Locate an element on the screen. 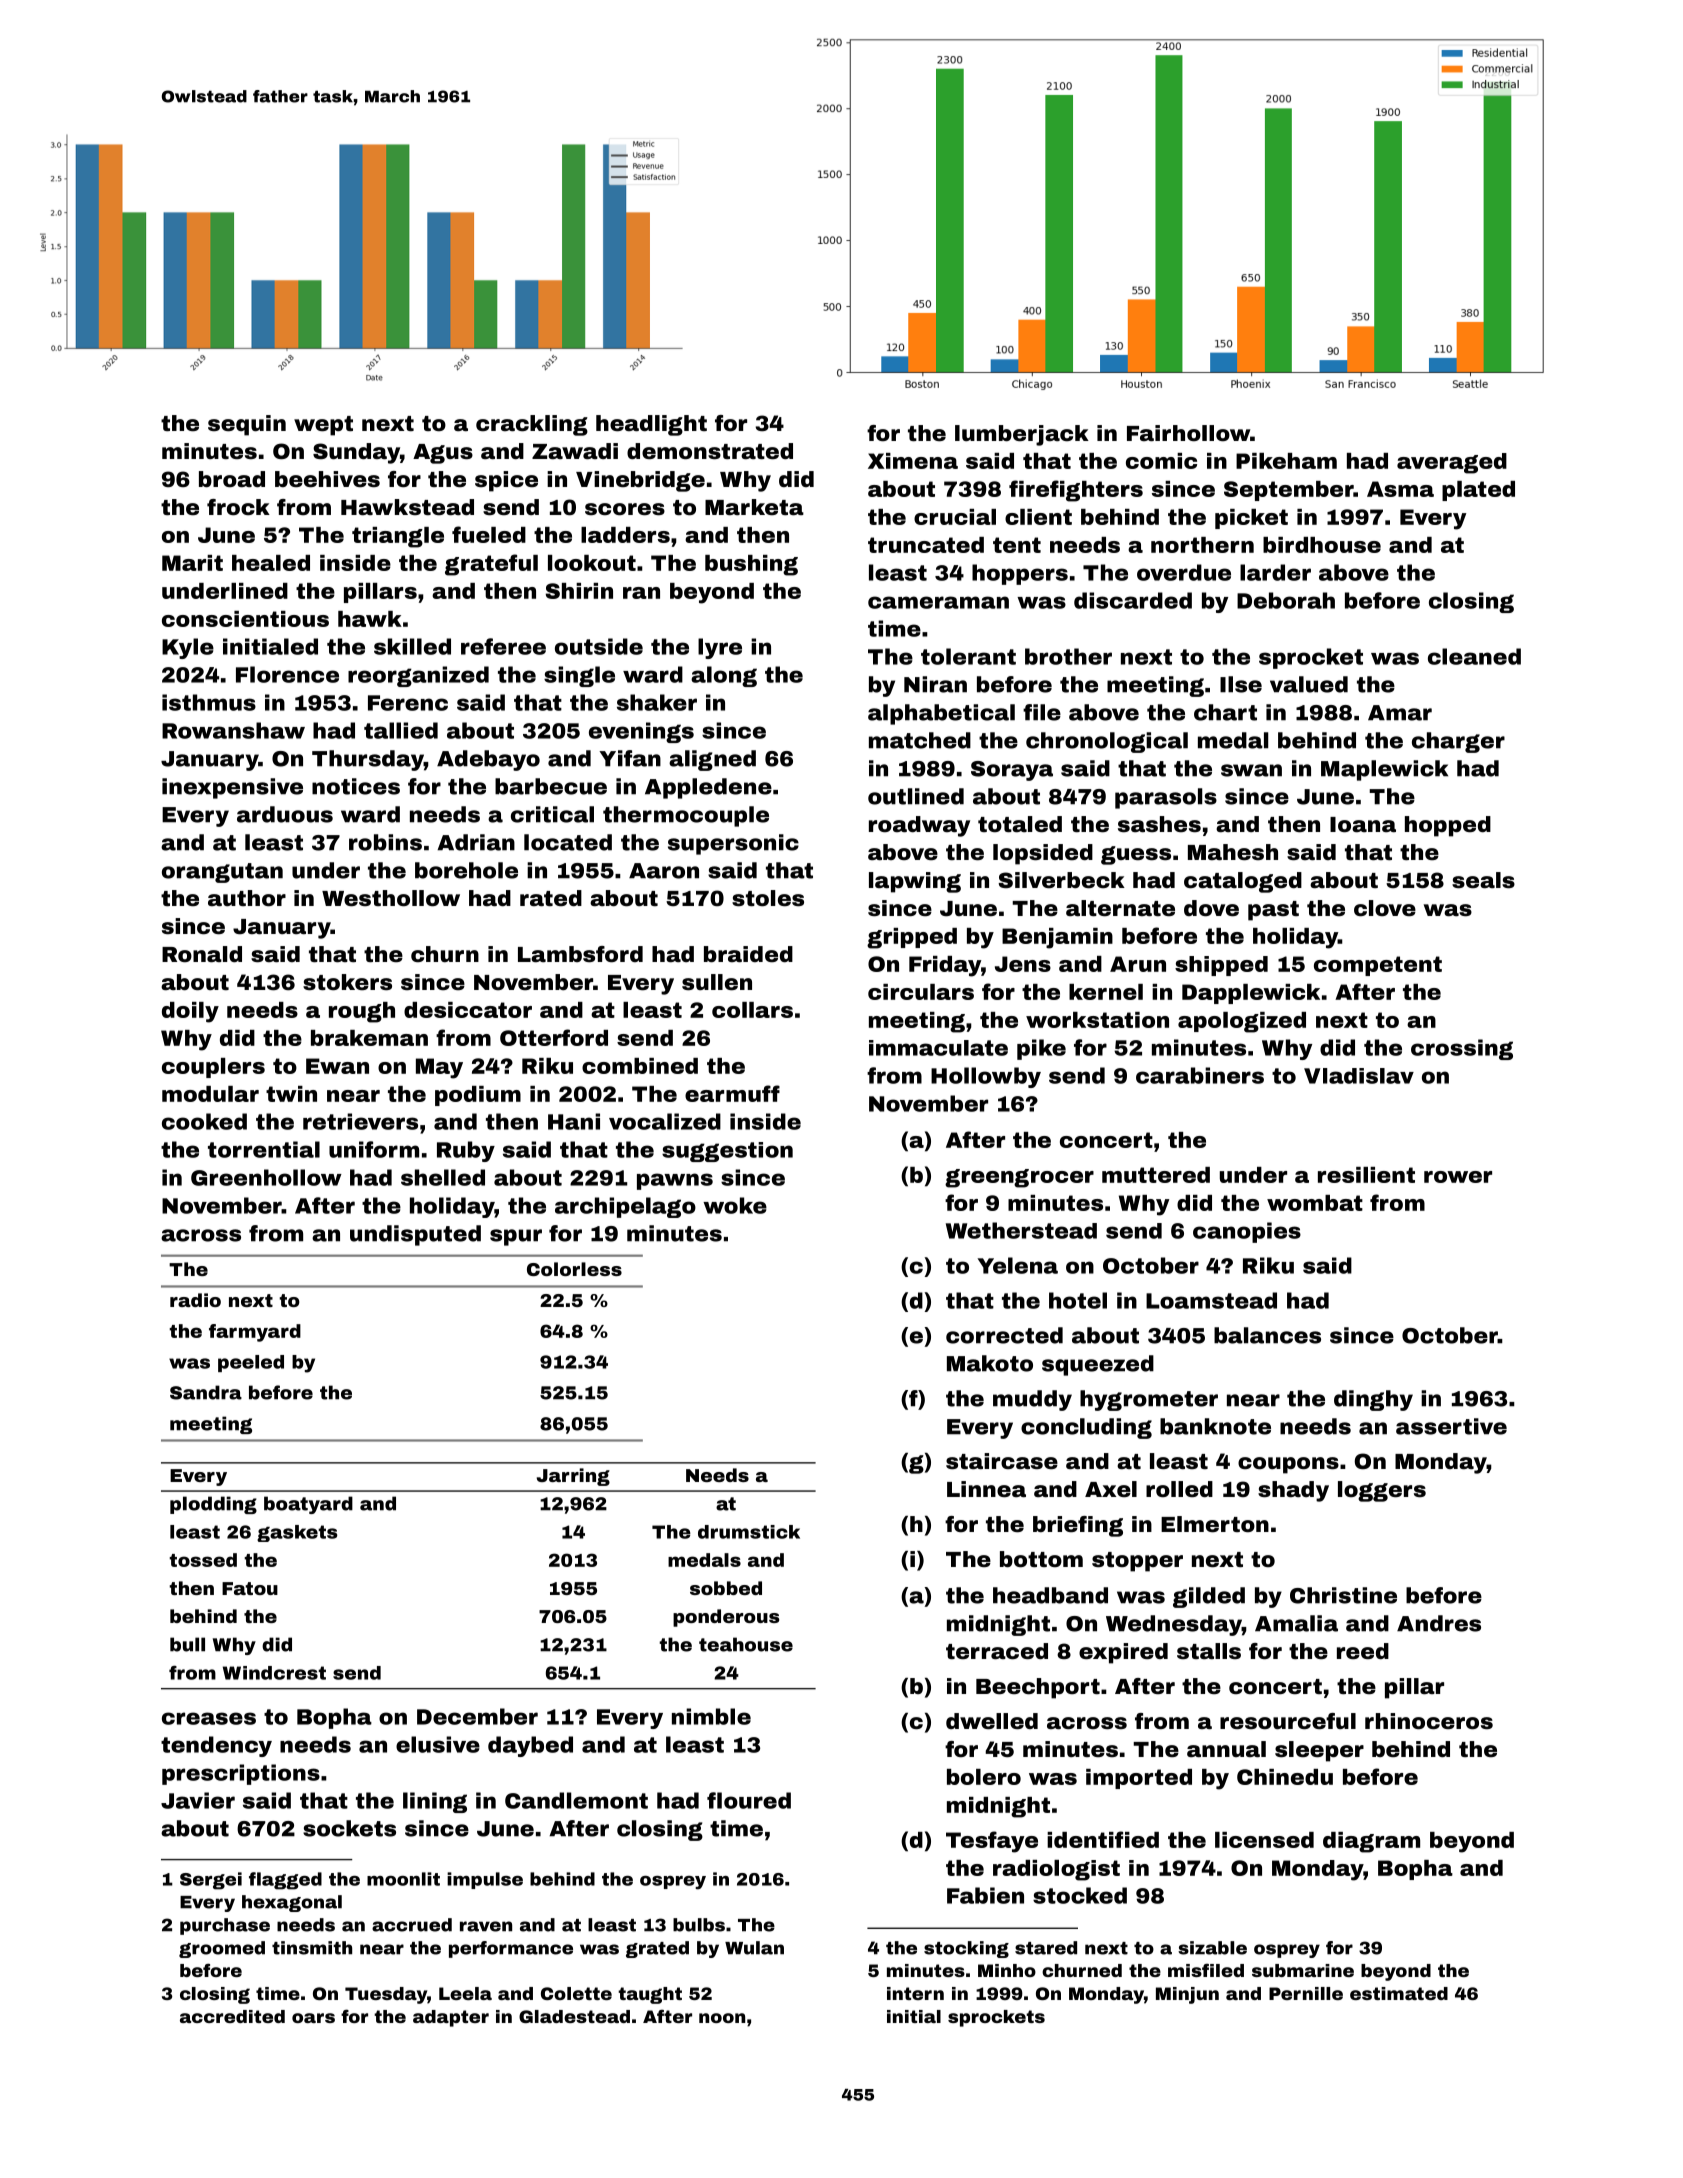 The image size is (1683, 2178). Ruby is located at coordinates (466, 1151).
